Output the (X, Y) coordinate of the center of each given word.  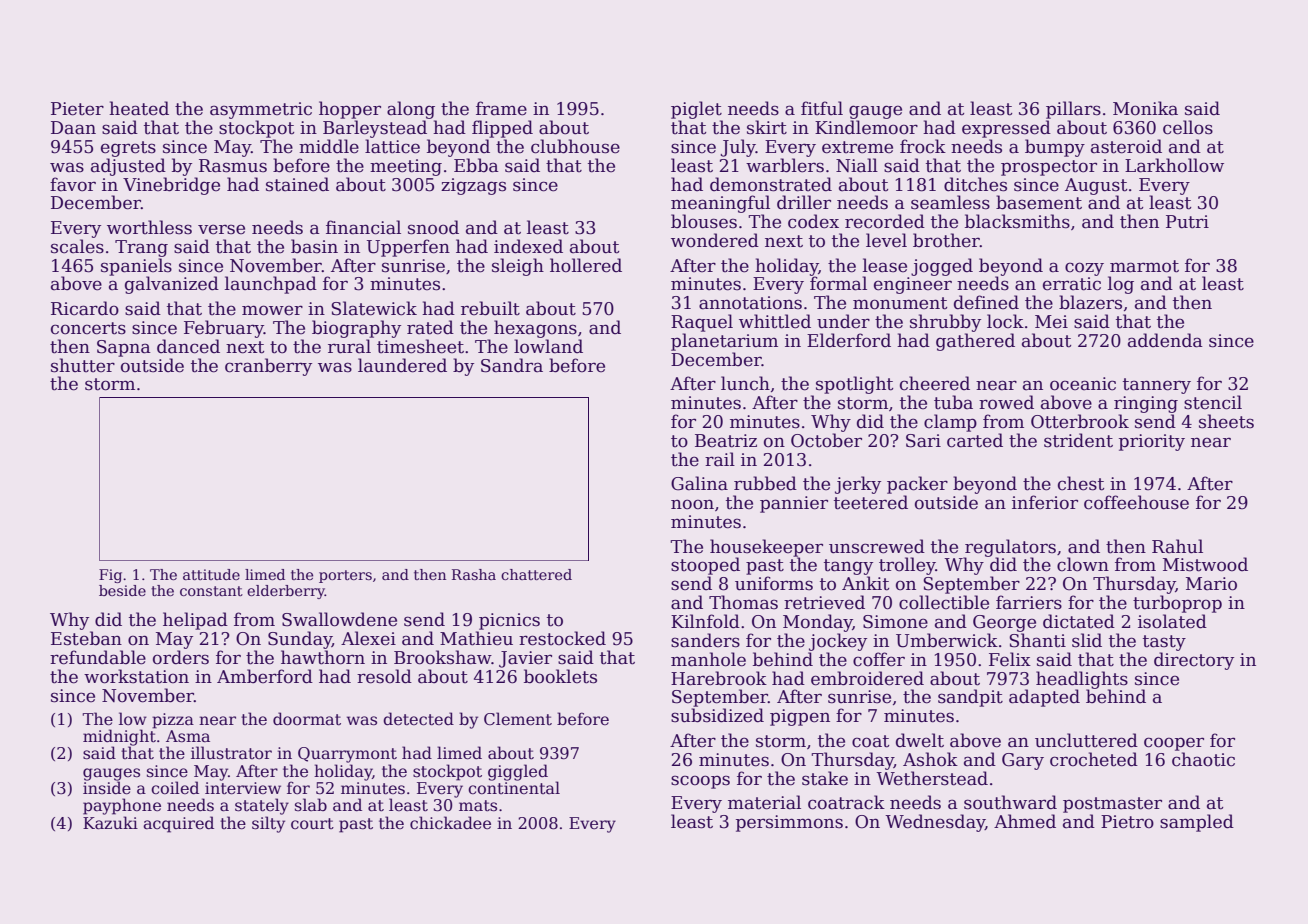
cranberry (268, 367)
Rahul (1177, 546)
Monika (1145, 108)
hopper (350, 110)
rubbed (765, 483)
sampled (1197, 823)
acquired (178, 824)
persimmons (789, 823)
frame (501, 108)
